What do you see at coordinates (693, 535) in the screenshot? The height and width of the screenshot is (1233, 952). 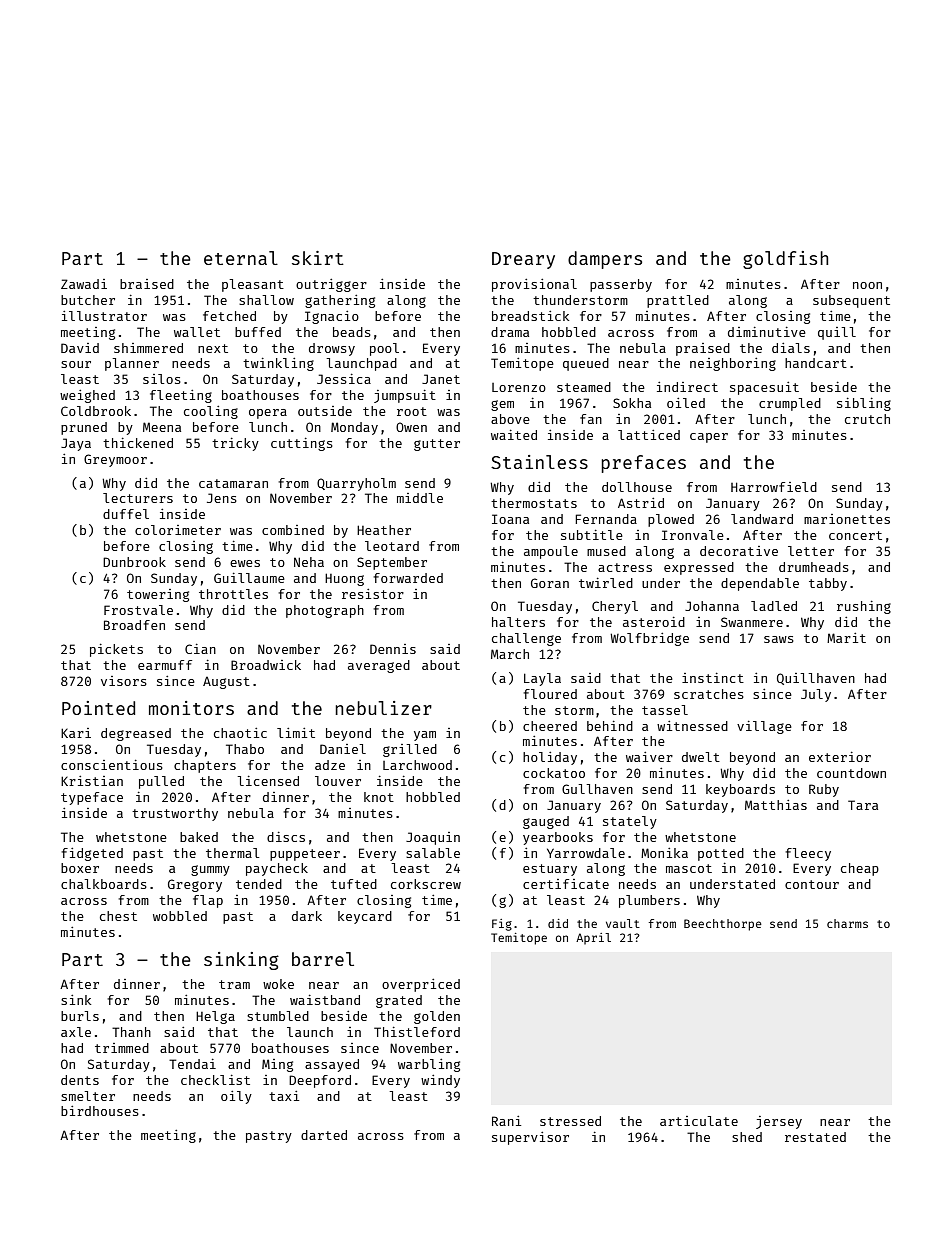 I see `Ironvale` at bounding box center [693, 535].
